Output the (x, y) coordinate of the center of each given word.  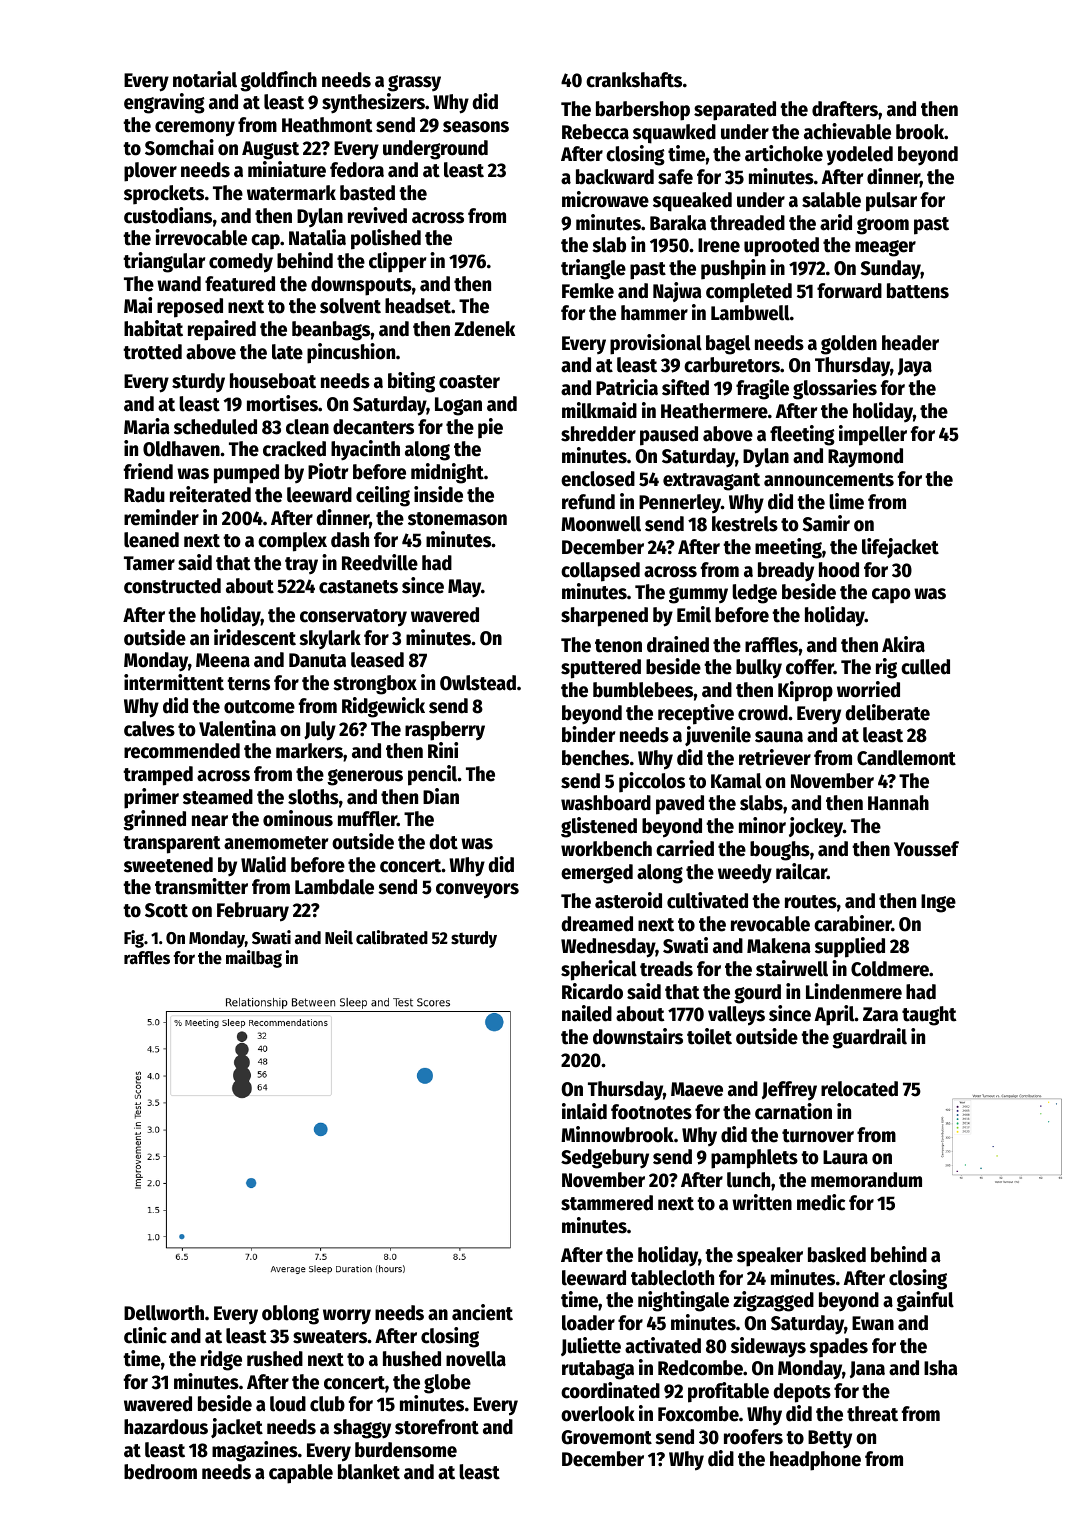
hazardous (166, 1427)
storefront (437, 1427)
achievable (847, 131)
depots (802, 1393)
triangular (164, 262)
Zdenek (484, 329)
